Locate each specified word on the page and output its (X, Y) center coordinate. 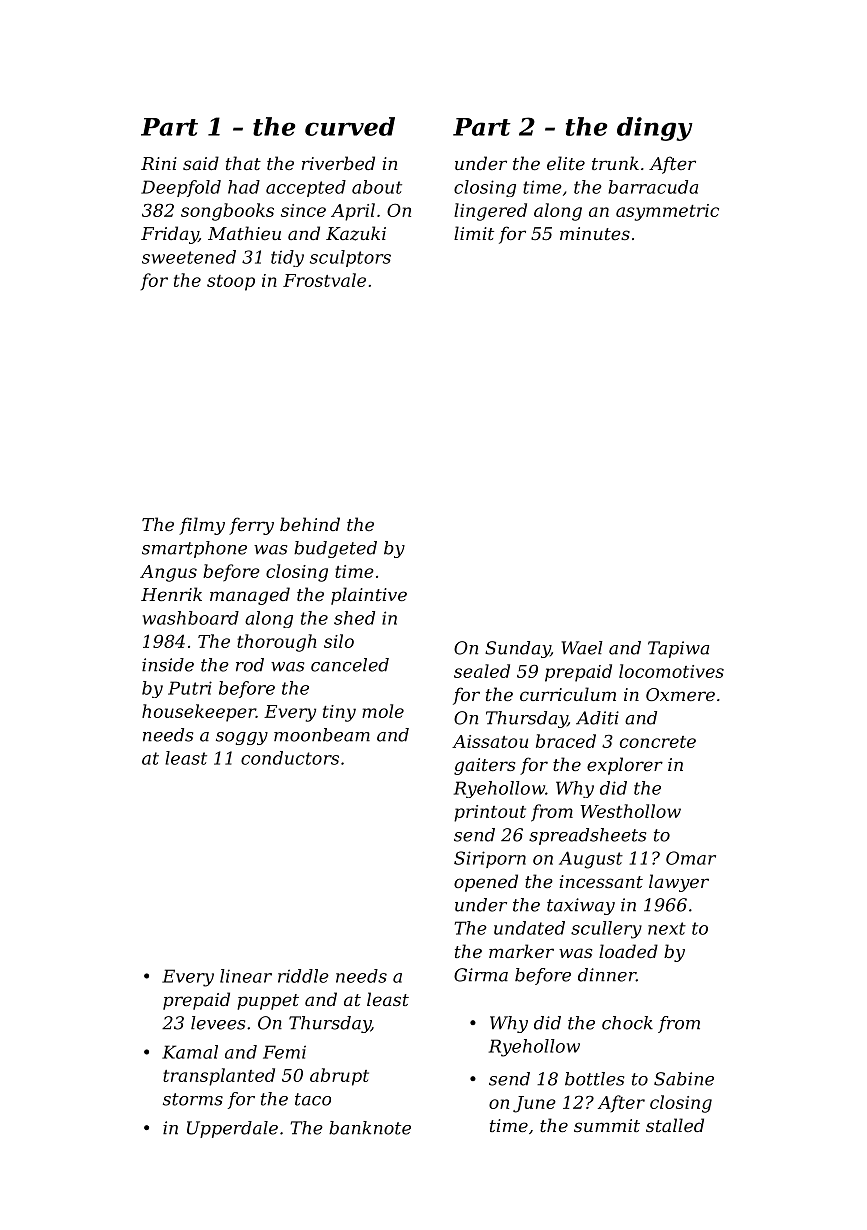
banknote (370, 1128)
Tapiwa (678, 649)
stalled (675, 1125)
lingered (490, 212)
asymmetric (667, 212)
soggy (242, 738)
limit (474, 233)
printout (490, 813)
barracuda (653, 187)
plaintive (369, 596)
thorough (277, 643)
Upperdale (232, 1129)
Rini (159, 163)
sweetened (189, 257)
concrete (658, 742)
